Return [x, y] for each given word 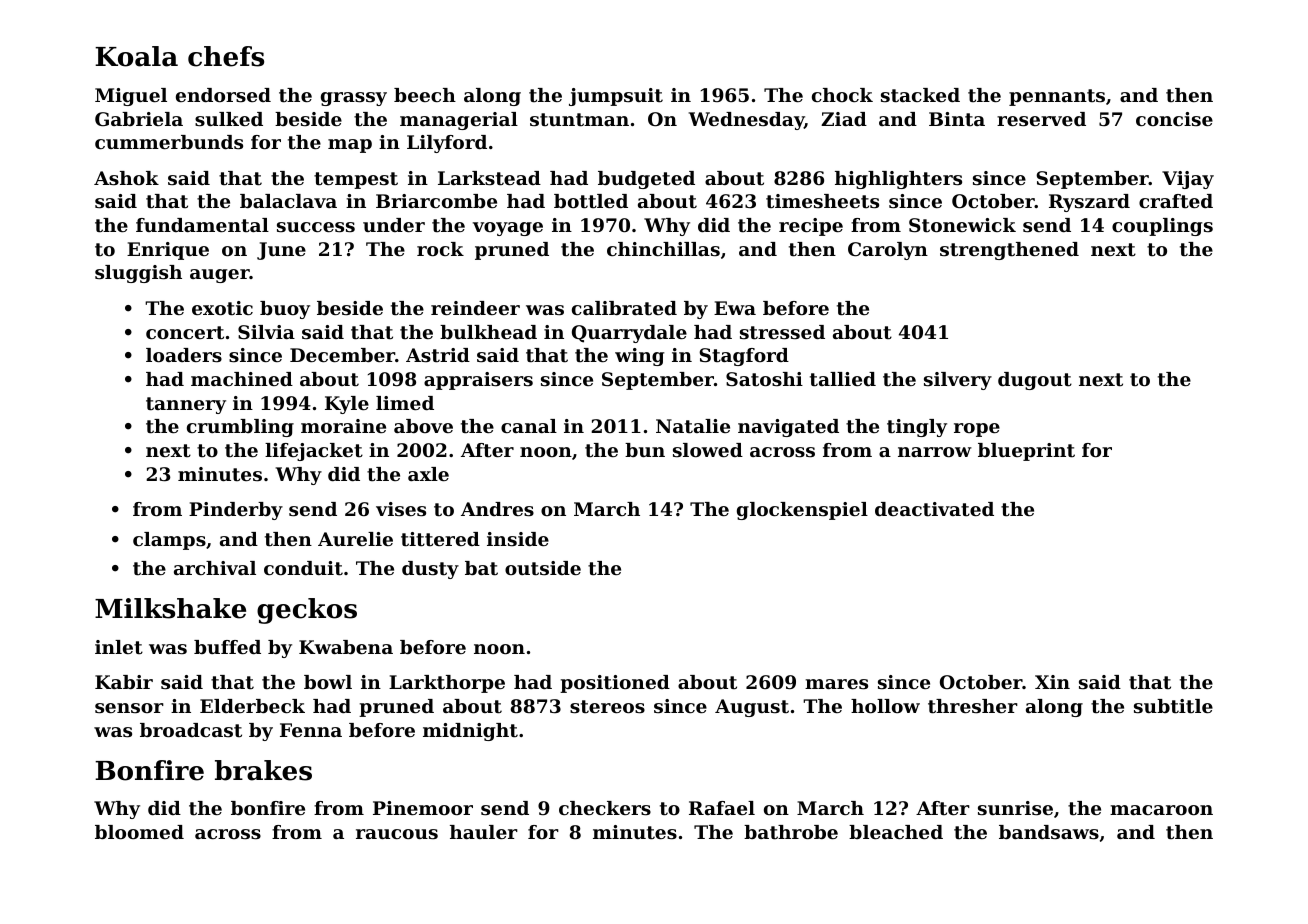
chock [842, 95]
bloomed [139, 832]
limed [405, 403]
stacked [920, 95]
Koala [136, 56]
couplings [1162, 227]
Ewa [735, 308]
